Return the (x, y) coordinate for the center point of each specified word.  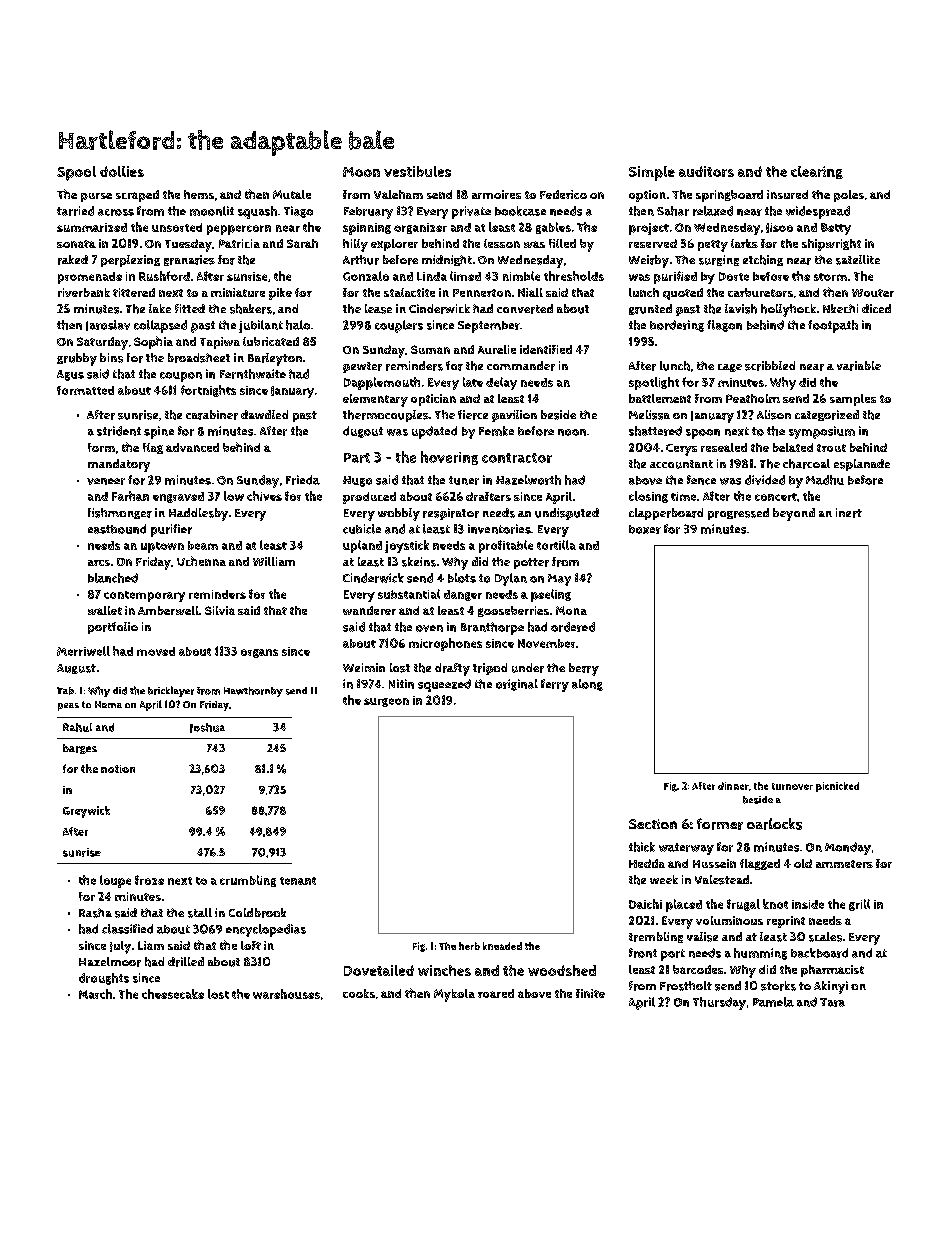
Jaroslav (108, 325)
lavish (741, 309)
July (120, 947)
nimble (521, 276)
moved (156, 651)
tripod (490, 669)
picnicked (837, 787)
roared (496, 993)
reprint (786, 922)
